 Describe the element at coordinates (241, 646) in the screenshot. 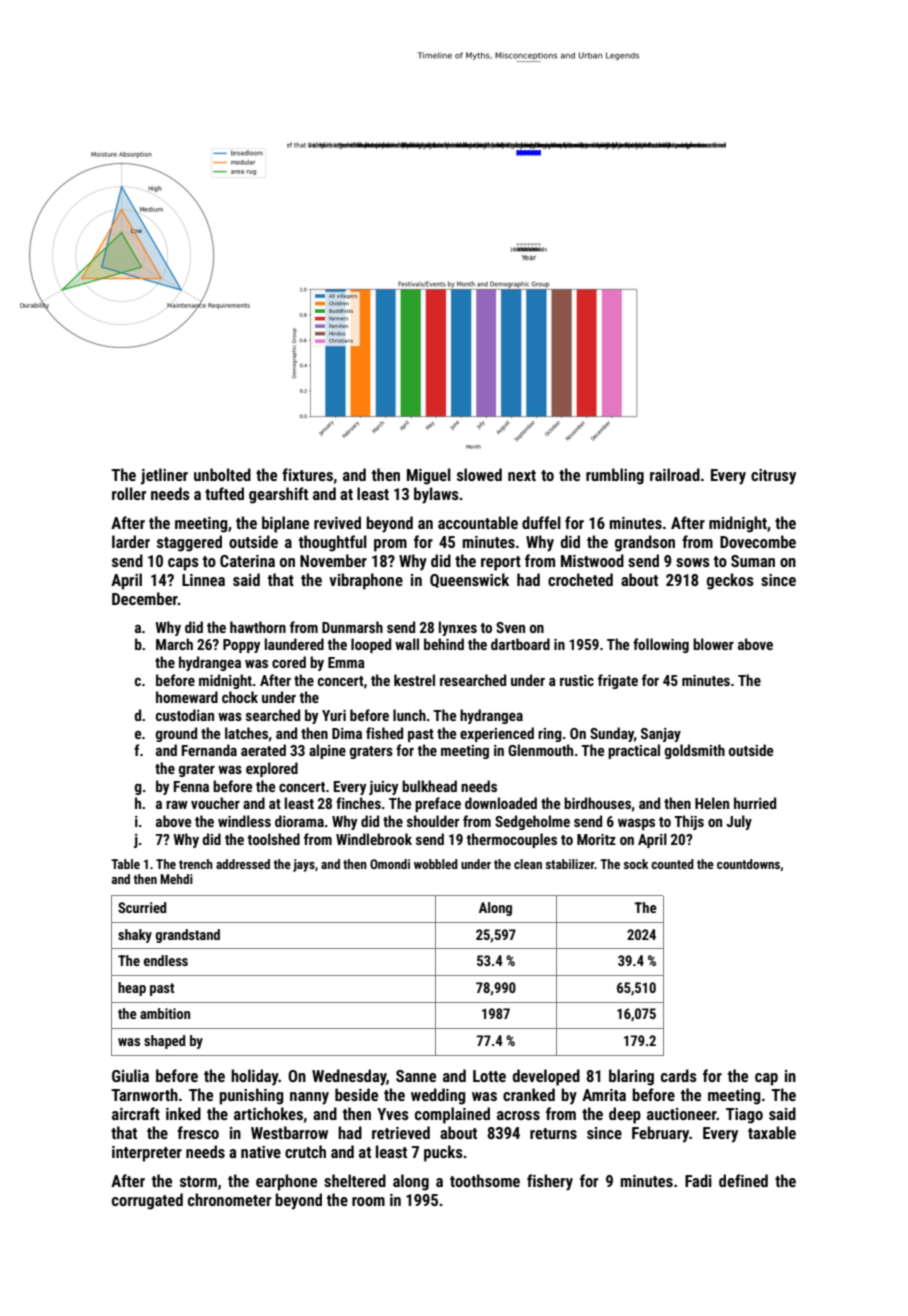

I see `Poppy` at that location.
